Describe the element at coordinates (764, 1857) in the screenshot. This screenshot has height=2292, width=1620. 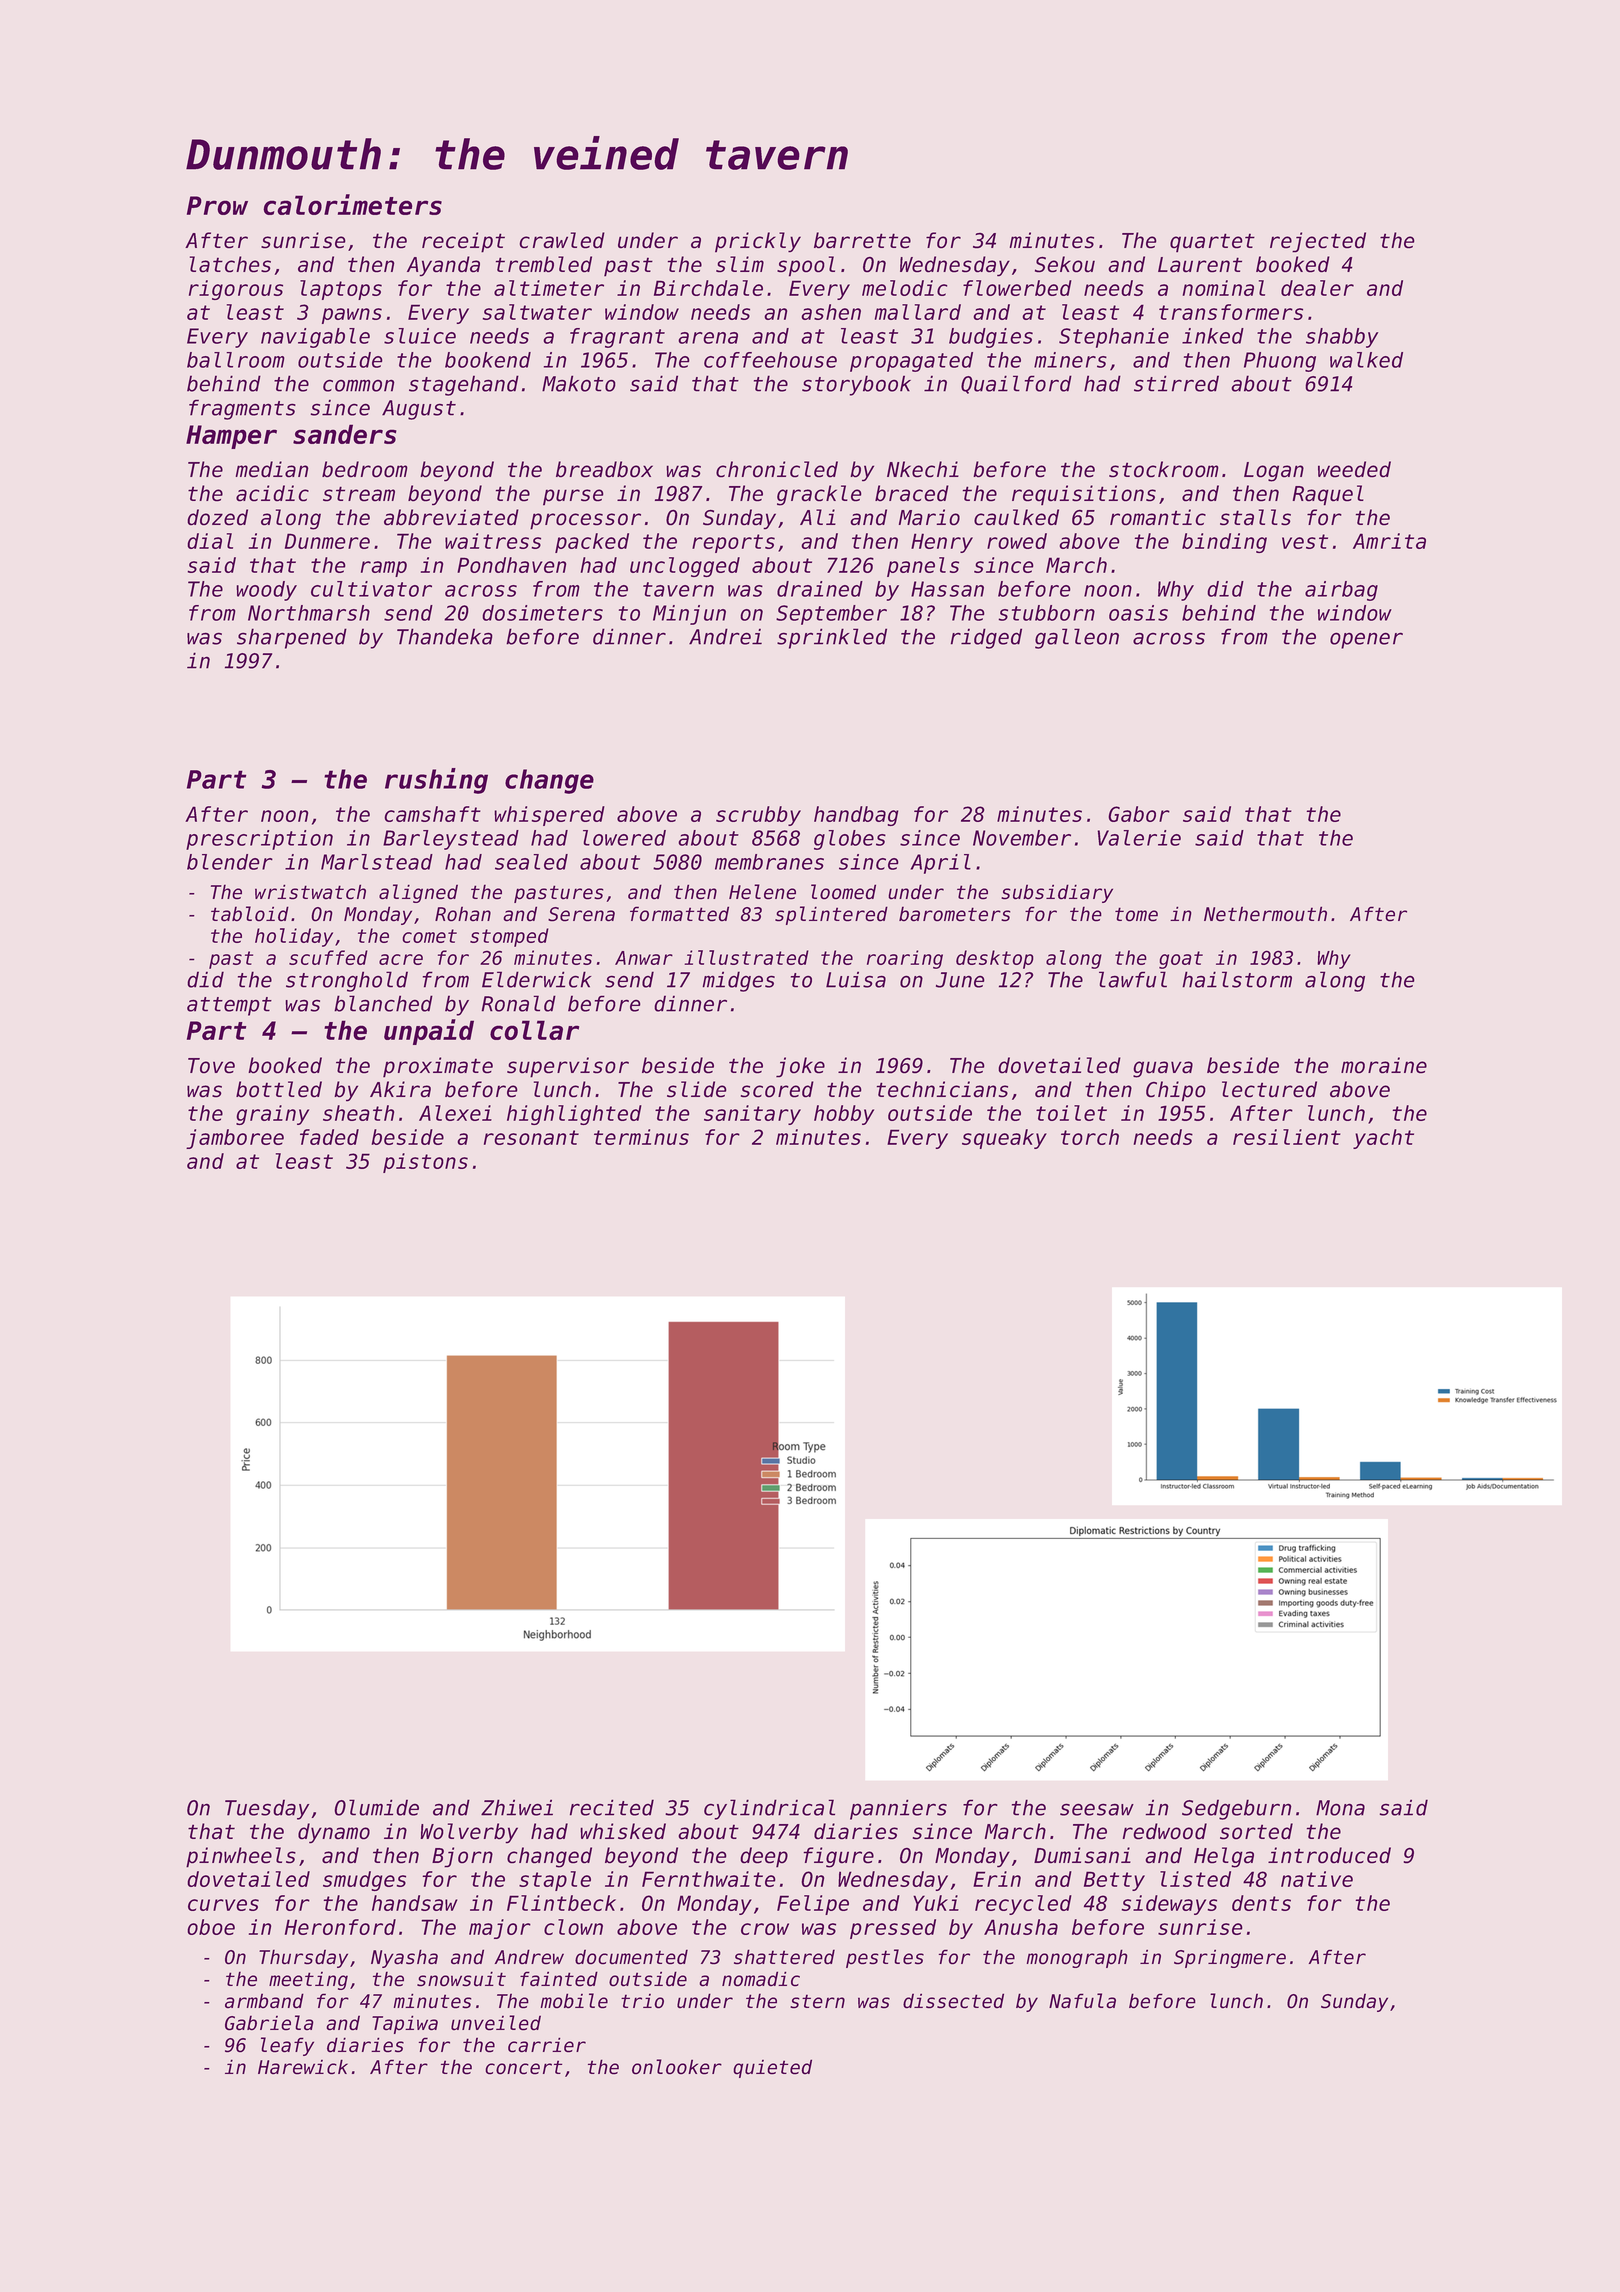
I see `deep` at that location.
